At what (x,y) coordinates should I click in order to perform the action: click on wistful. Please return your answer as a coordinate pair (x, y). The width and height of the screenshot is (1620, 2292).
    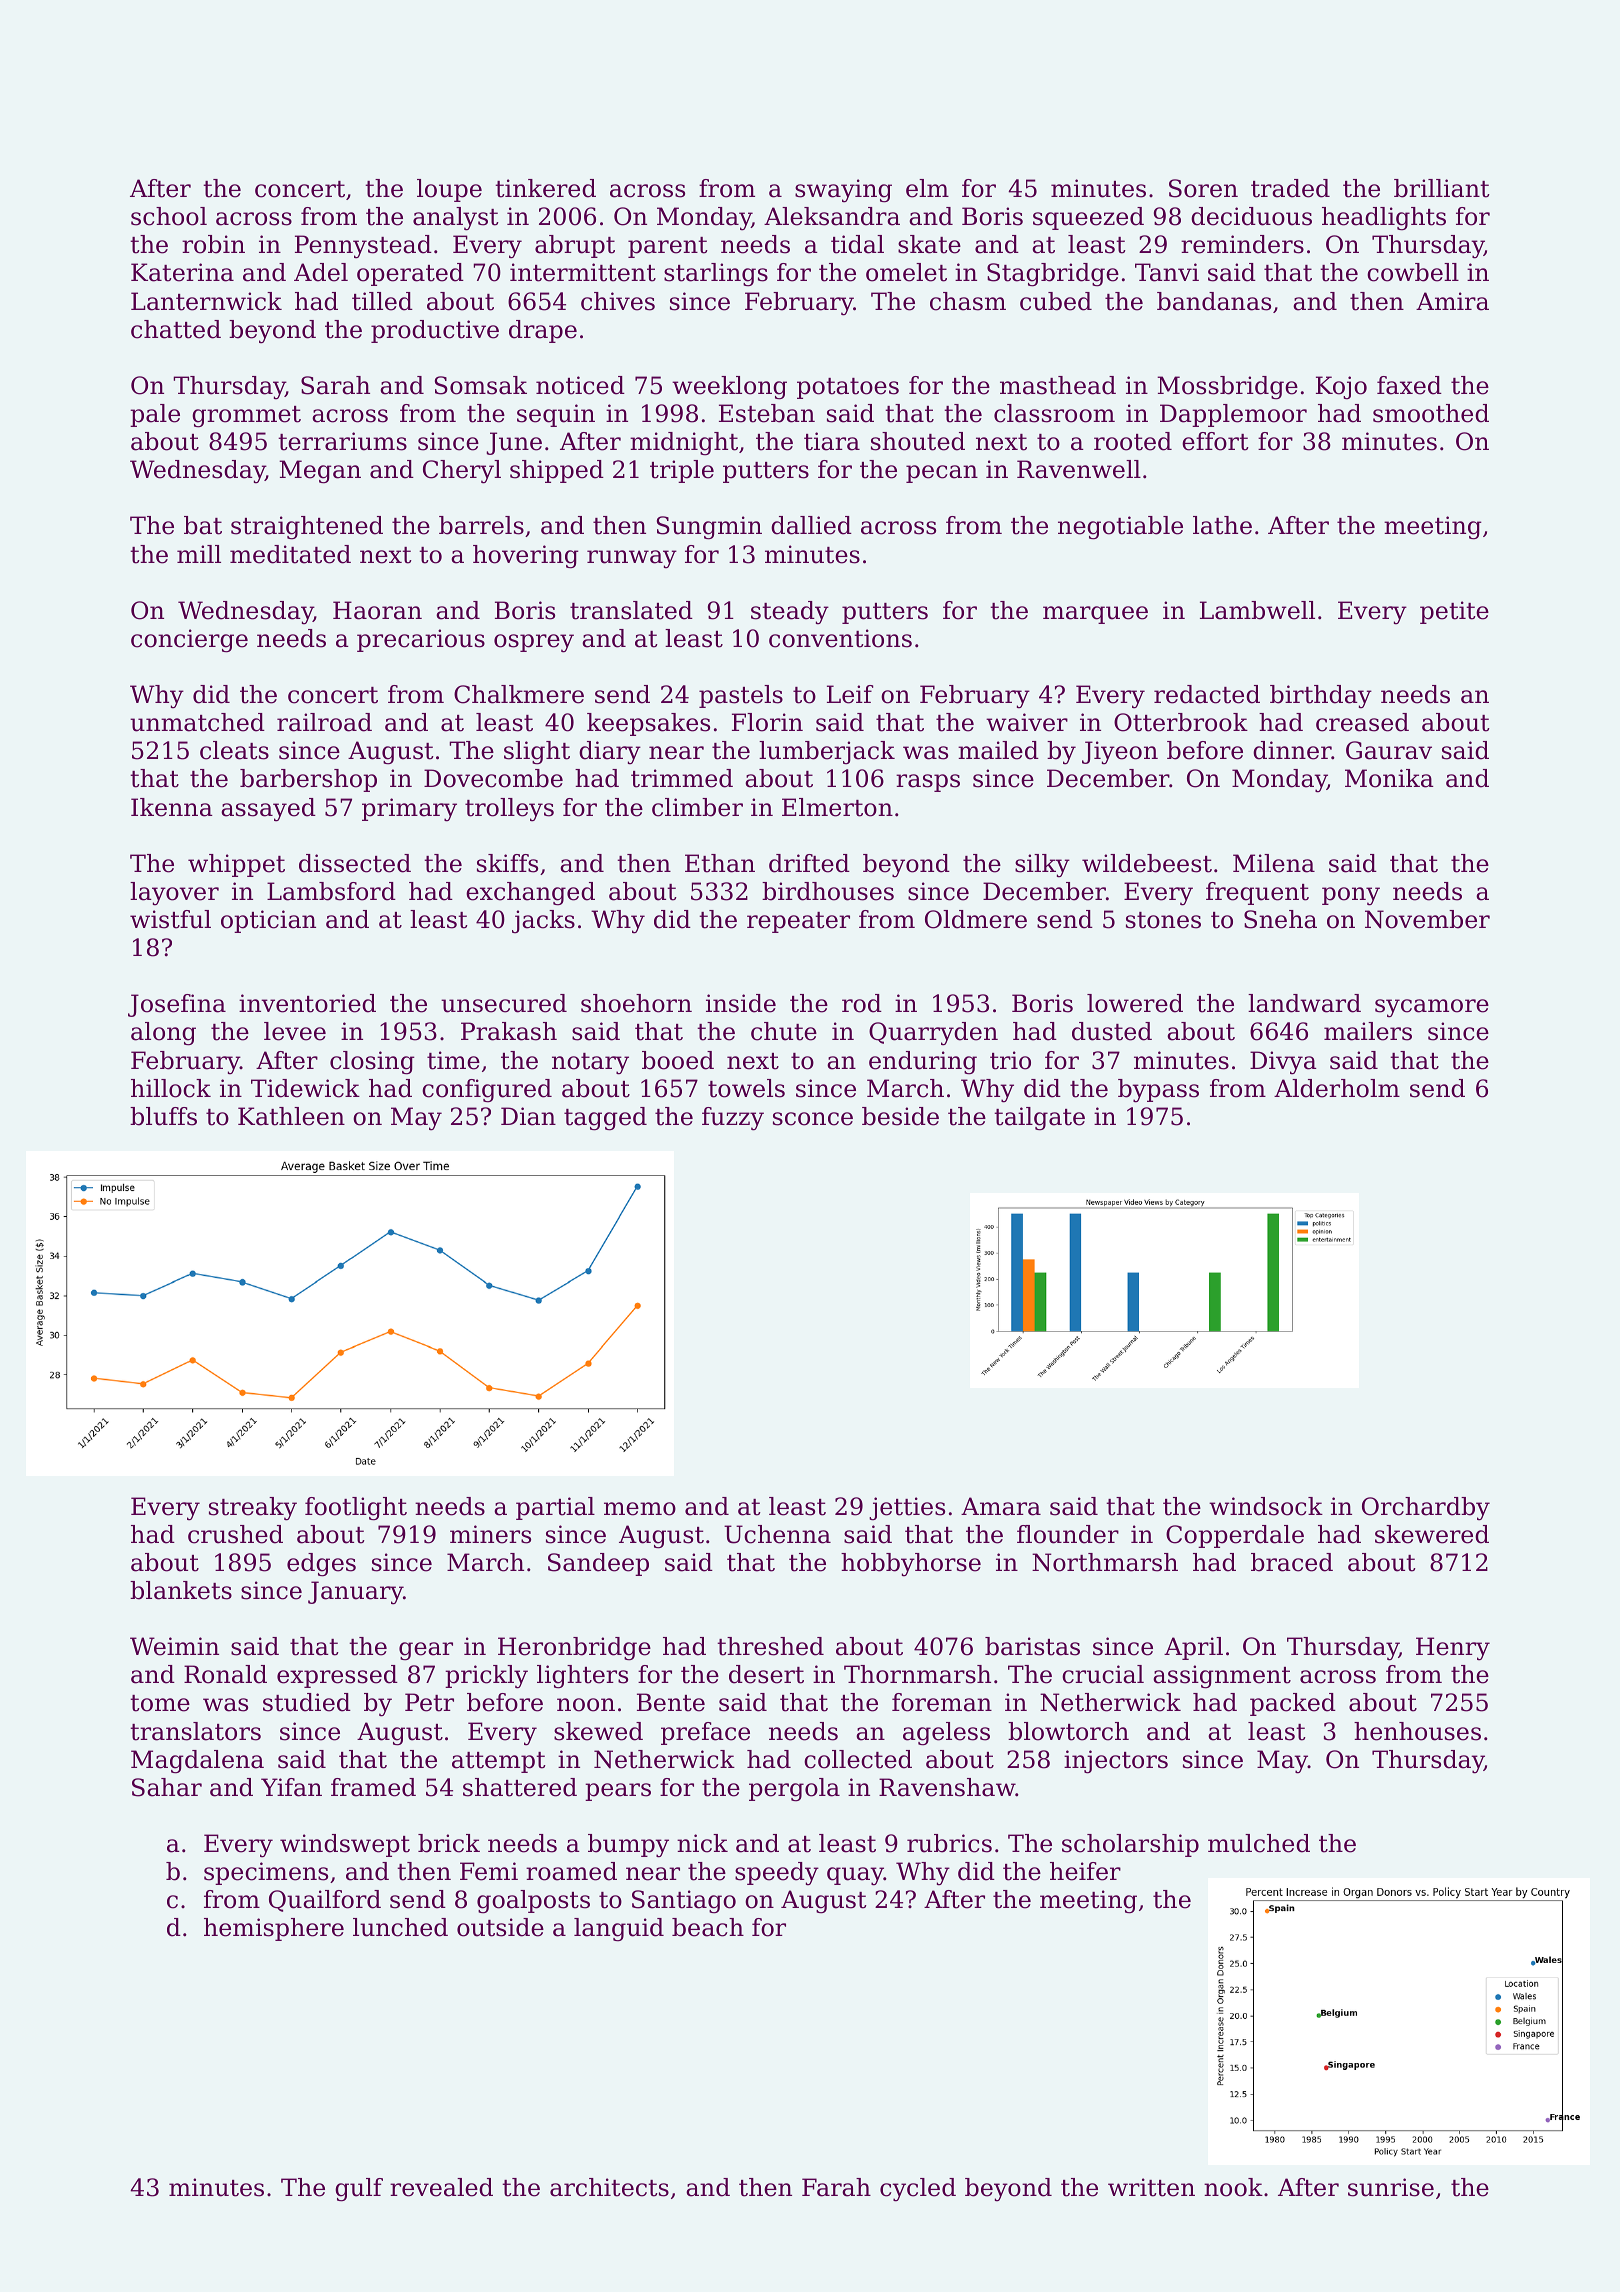
    Looking at the image, I should click on (170, 919).
